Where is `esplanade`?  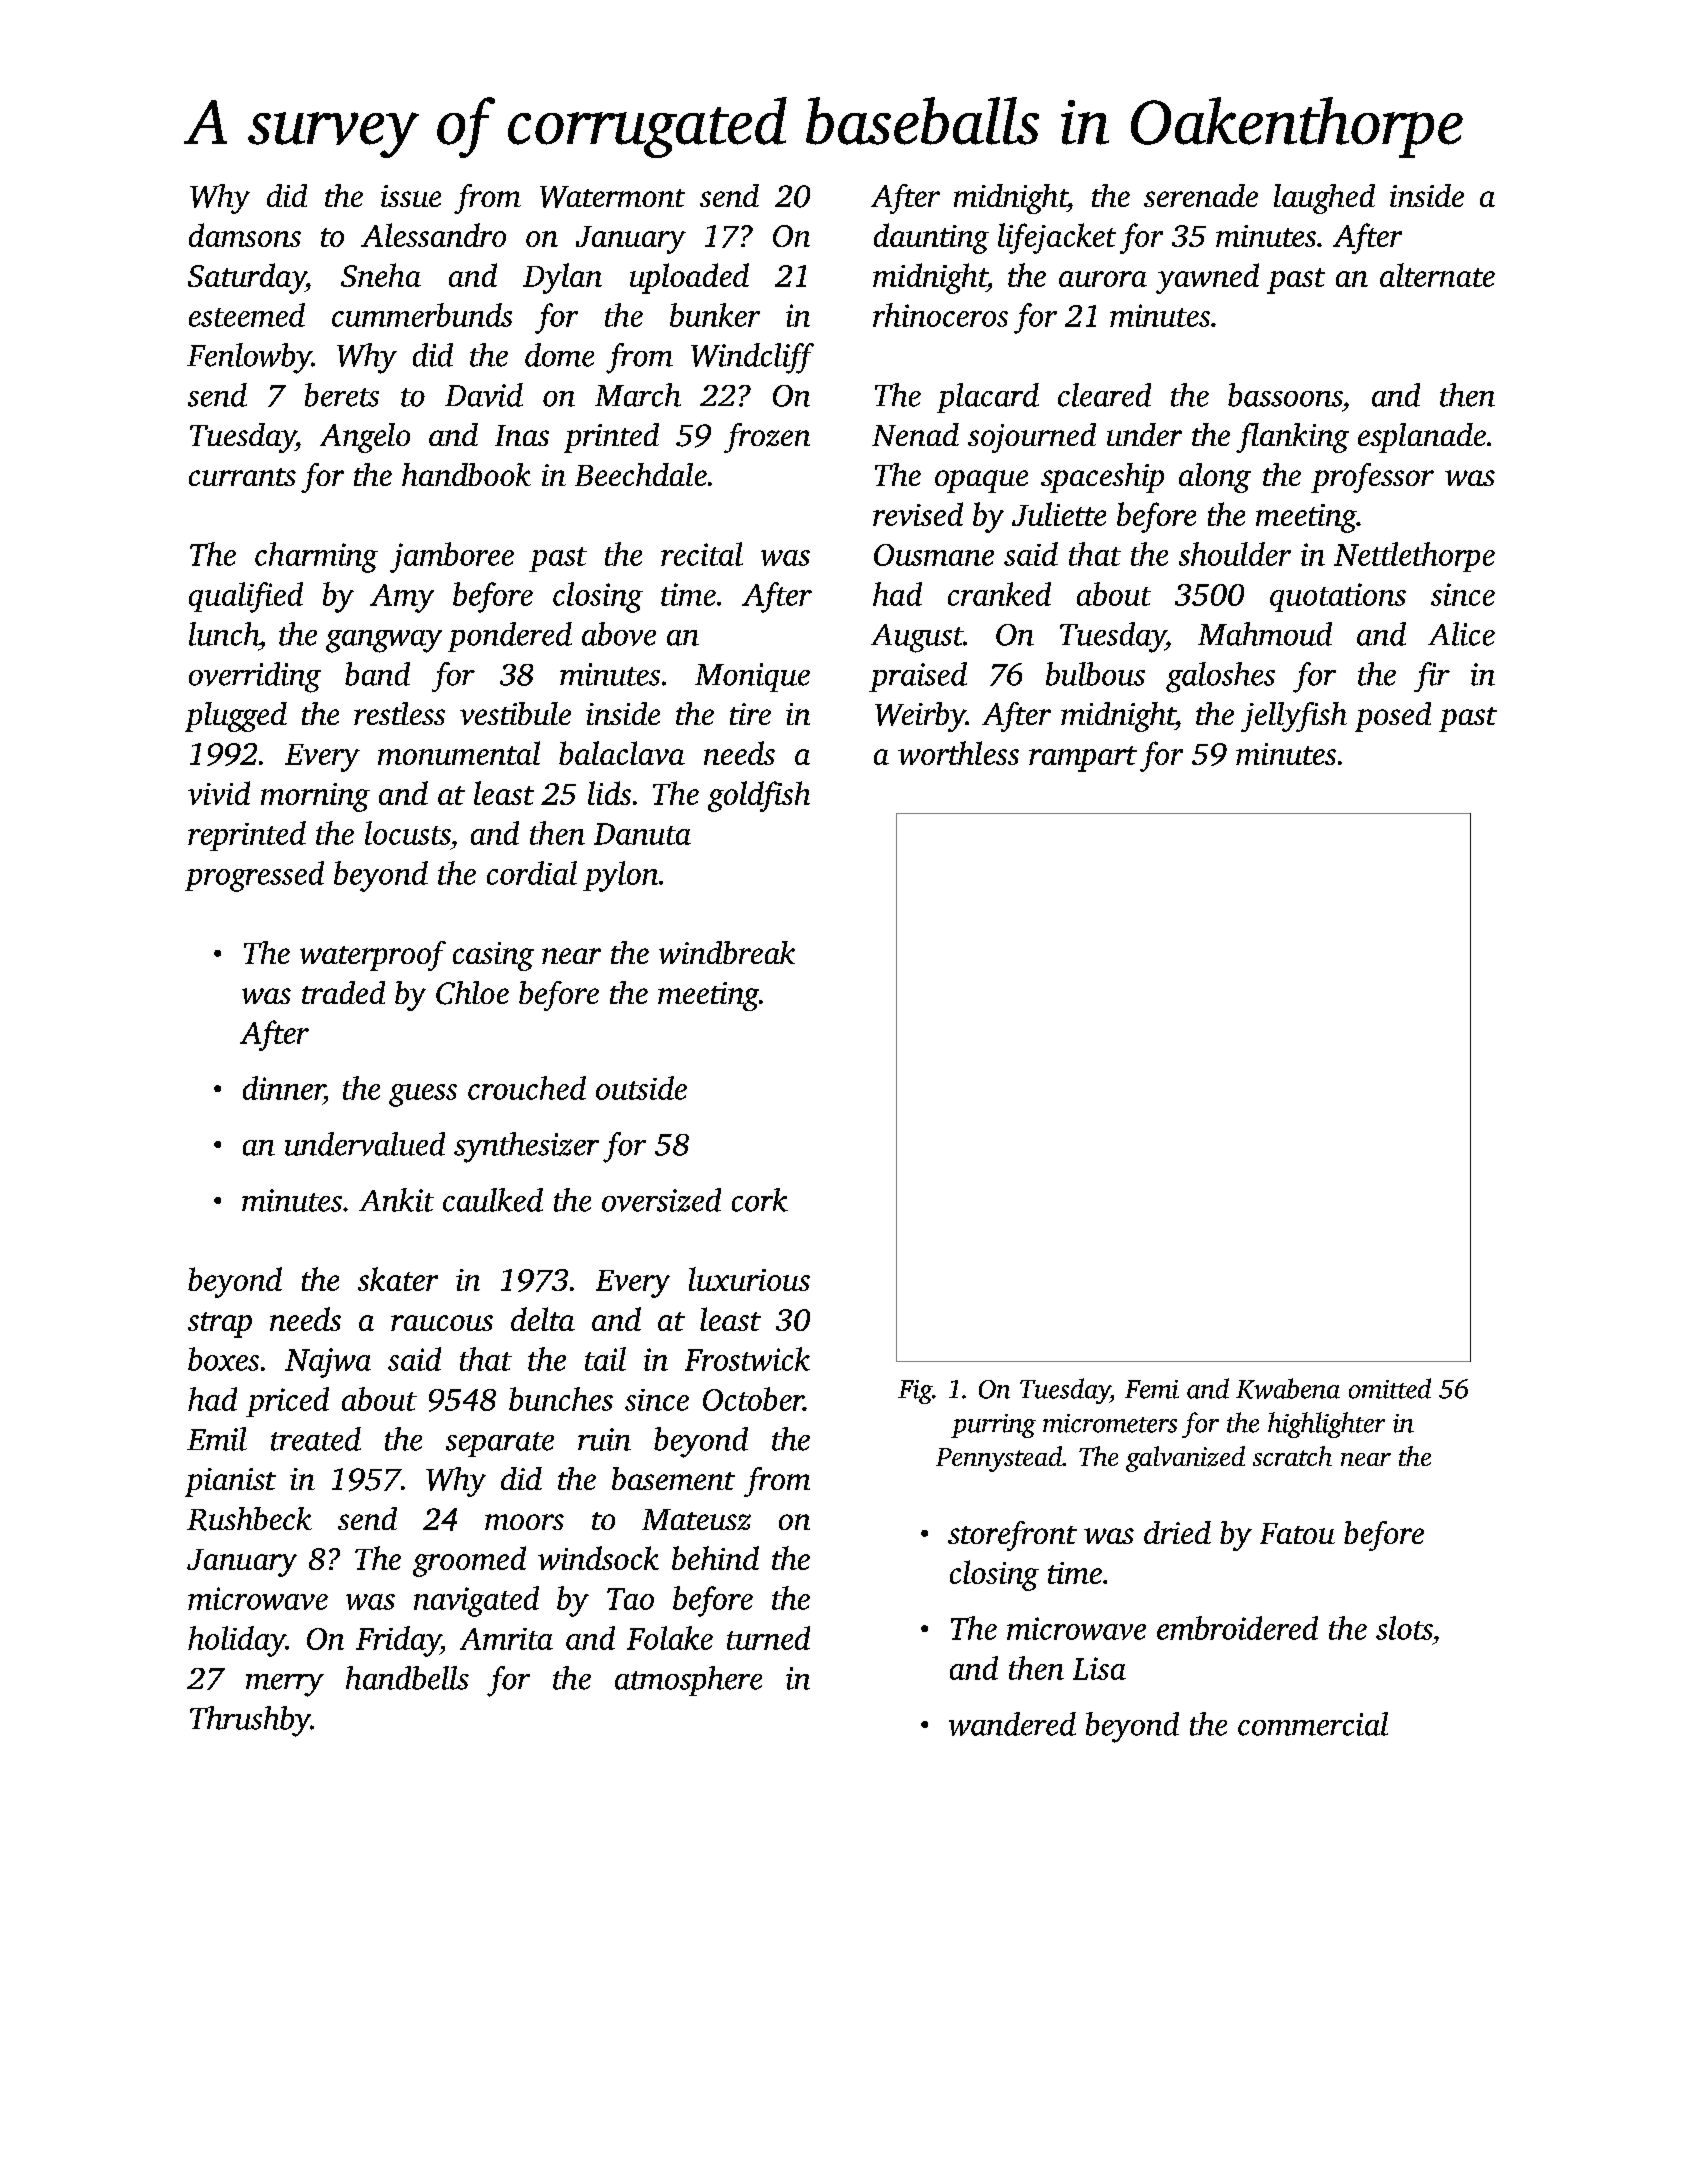
esplanade is located at coordinates (1422, 438).
